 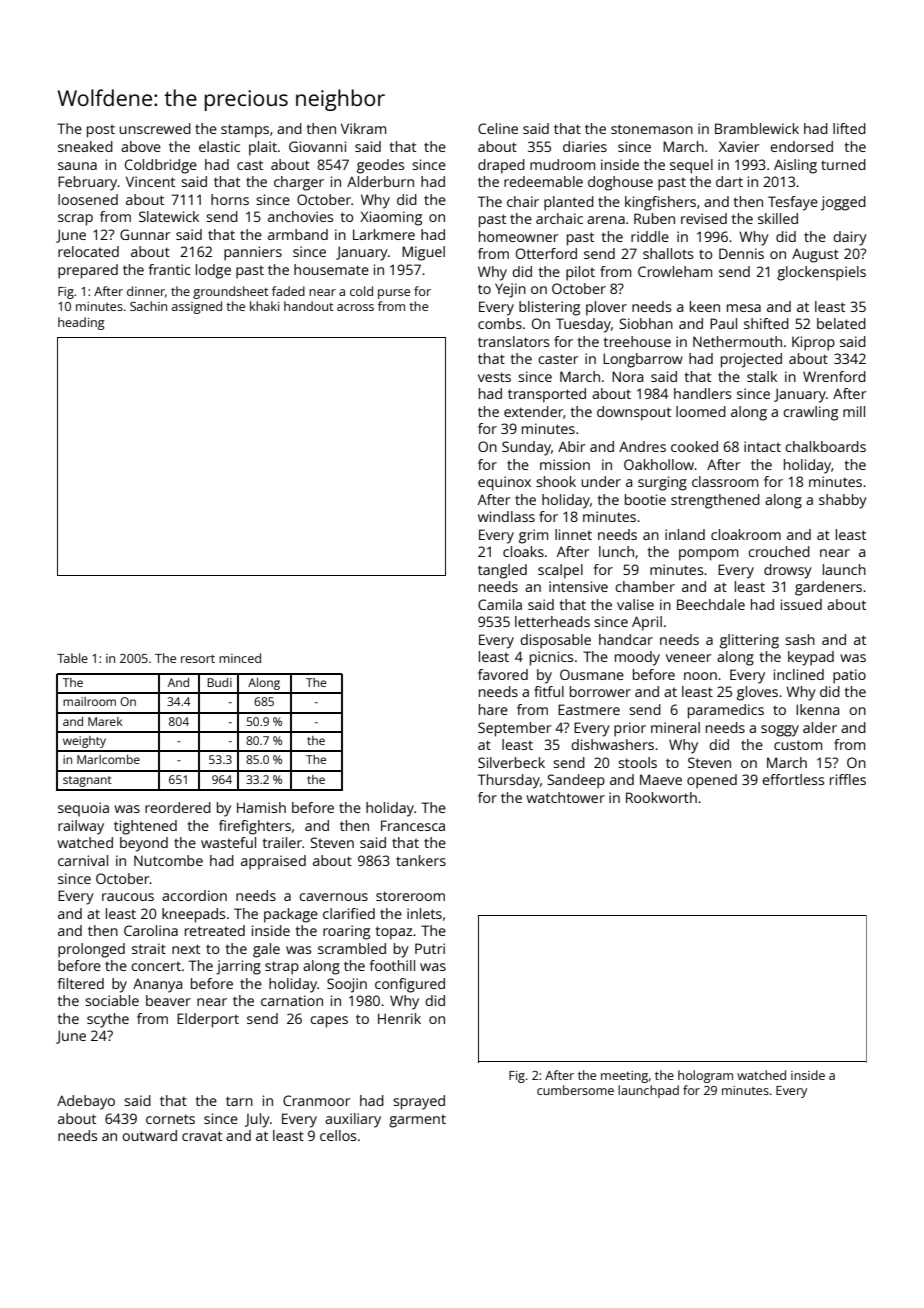 What do you see at coordinates (101, 131) in the image?
I see `post` at bounding box center [101, 131].
